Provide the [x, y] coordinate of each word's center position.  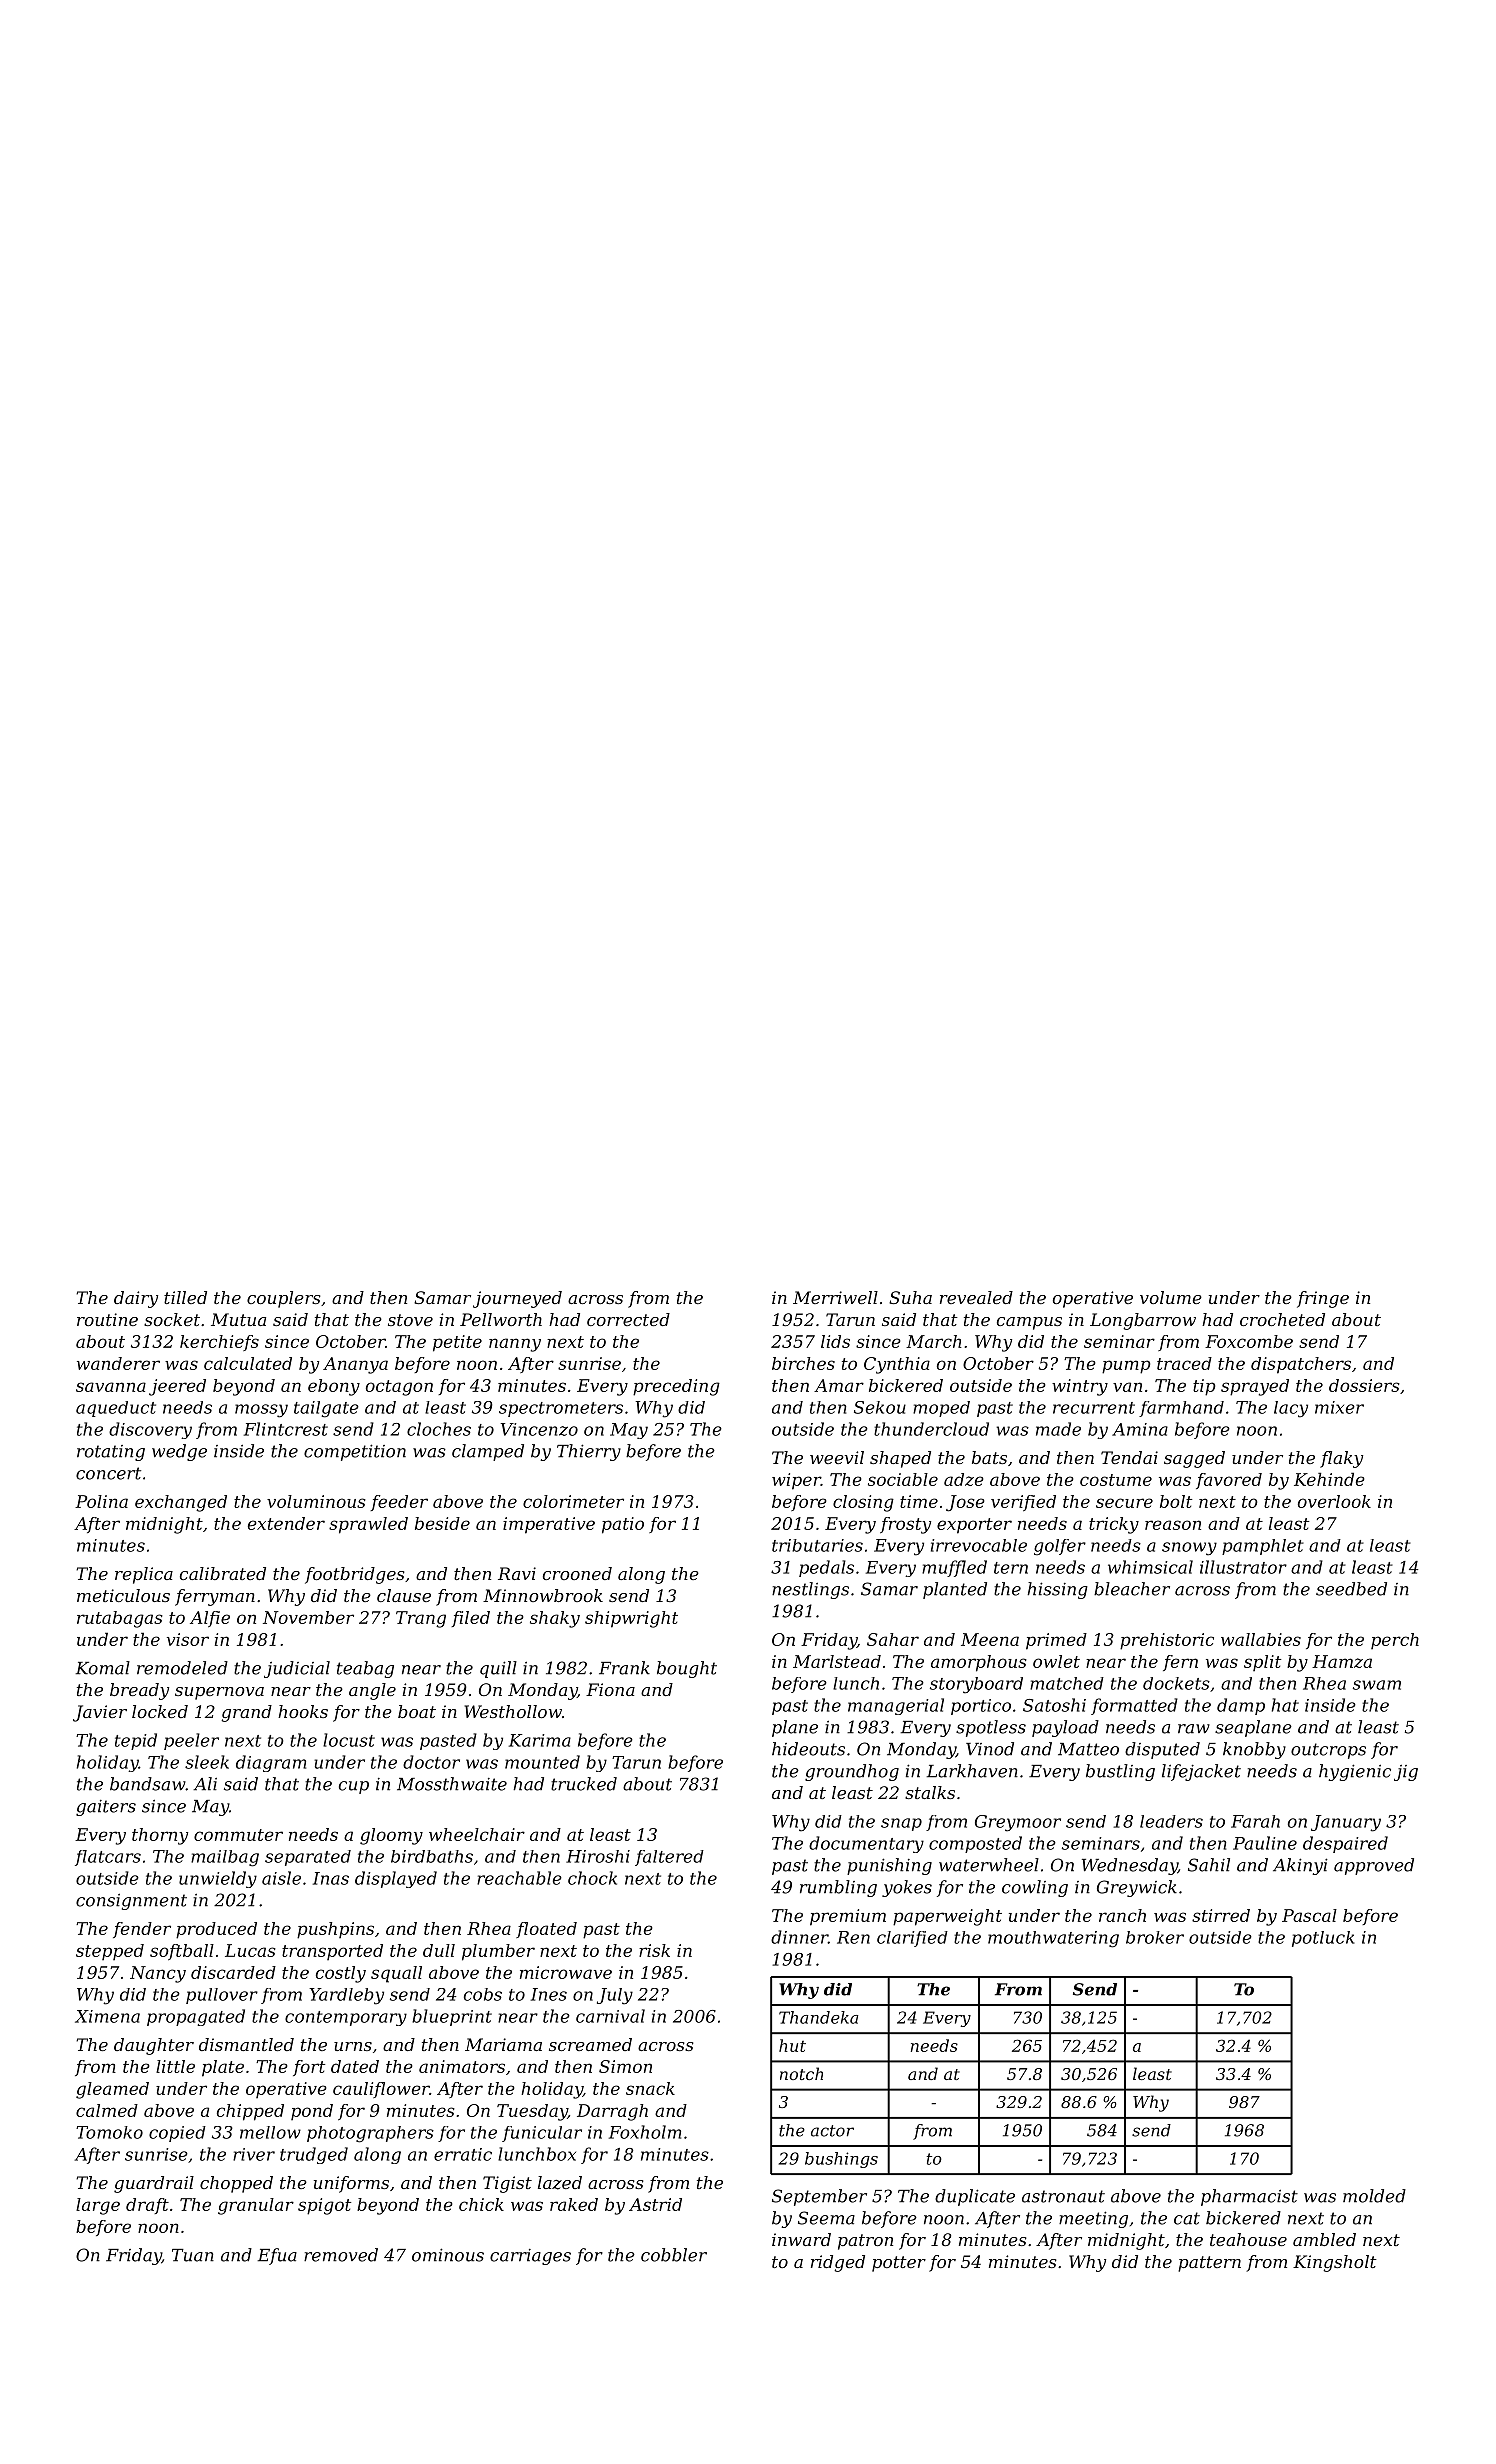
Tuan [193, 2255]
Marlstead [837, 1661]
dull [439, 1950]
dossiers [1364, 1385]
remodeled [182, 1668]
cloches [439, 1429]
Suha [910, 1297]
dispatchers [1301, 1365]
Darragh [612, 2112]
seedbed [1351, 1589]
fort [309, 2068]
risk [654, 1950]
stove [410, 1320]
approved [1374, 1866]
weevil [837, 1457]
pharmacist [1249, 2197]
